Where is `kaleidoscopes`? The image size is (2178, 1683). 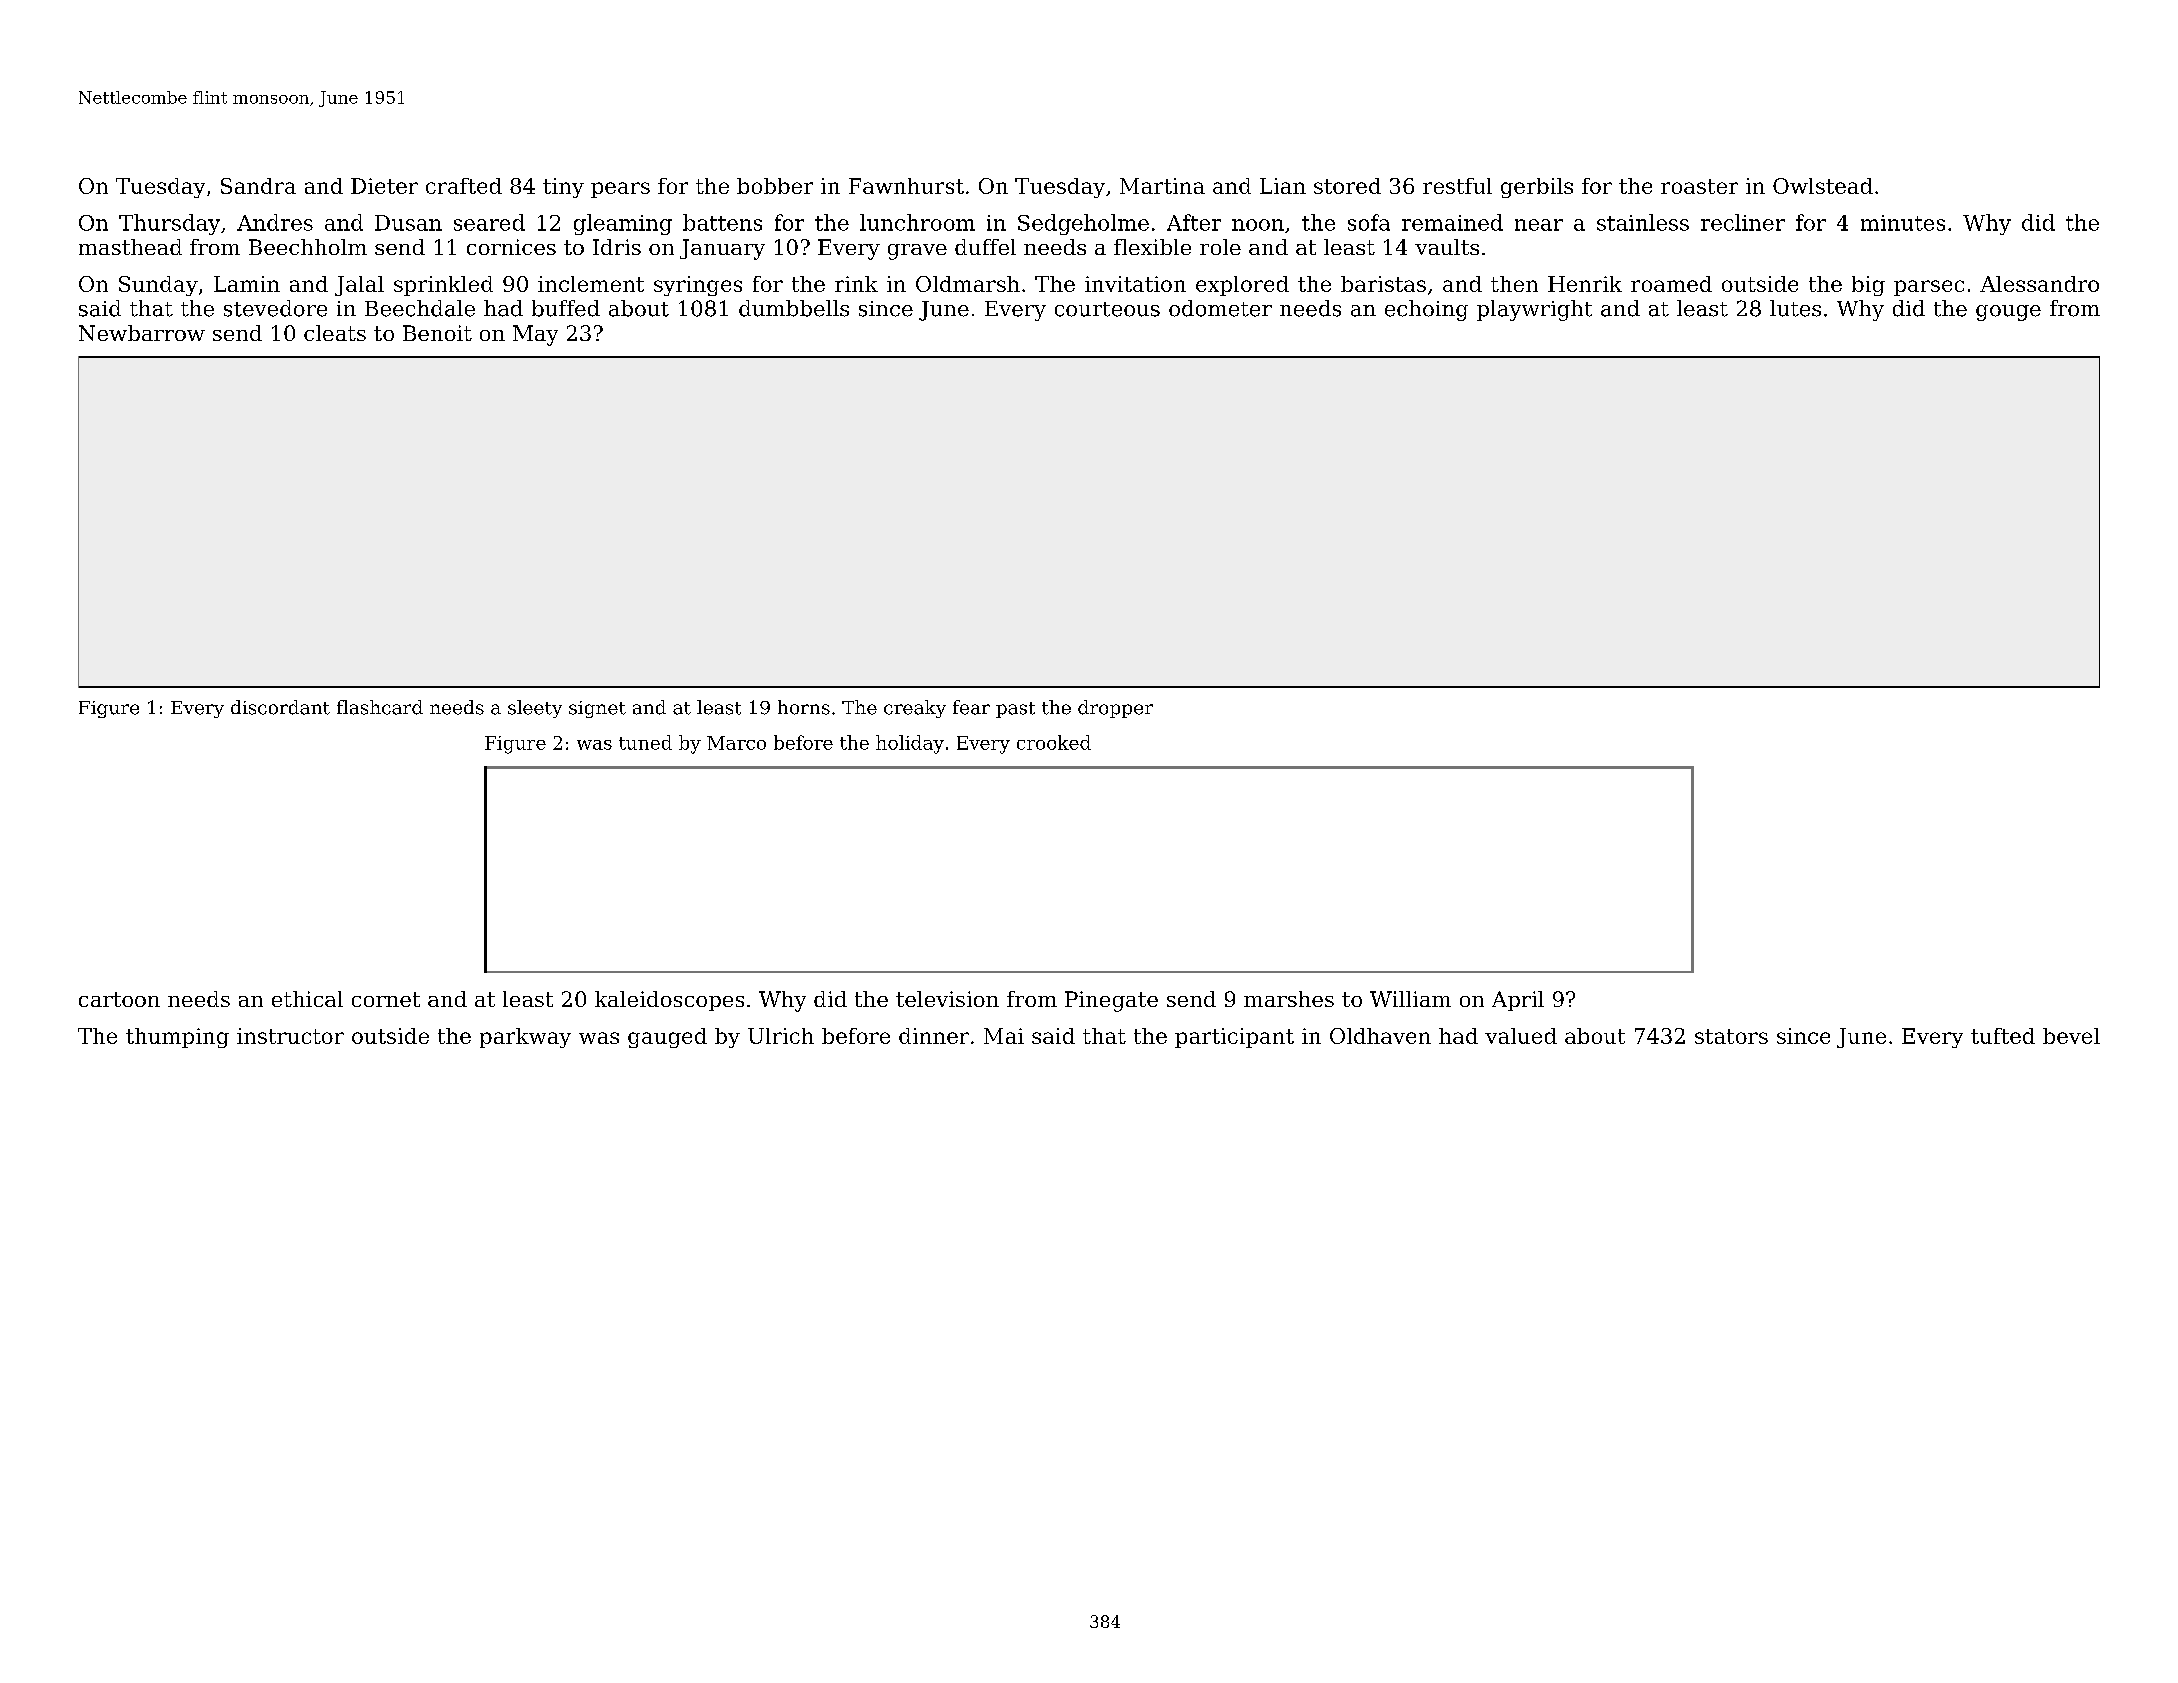 kaleidoscopes is located at coordinates (669, 1001).
